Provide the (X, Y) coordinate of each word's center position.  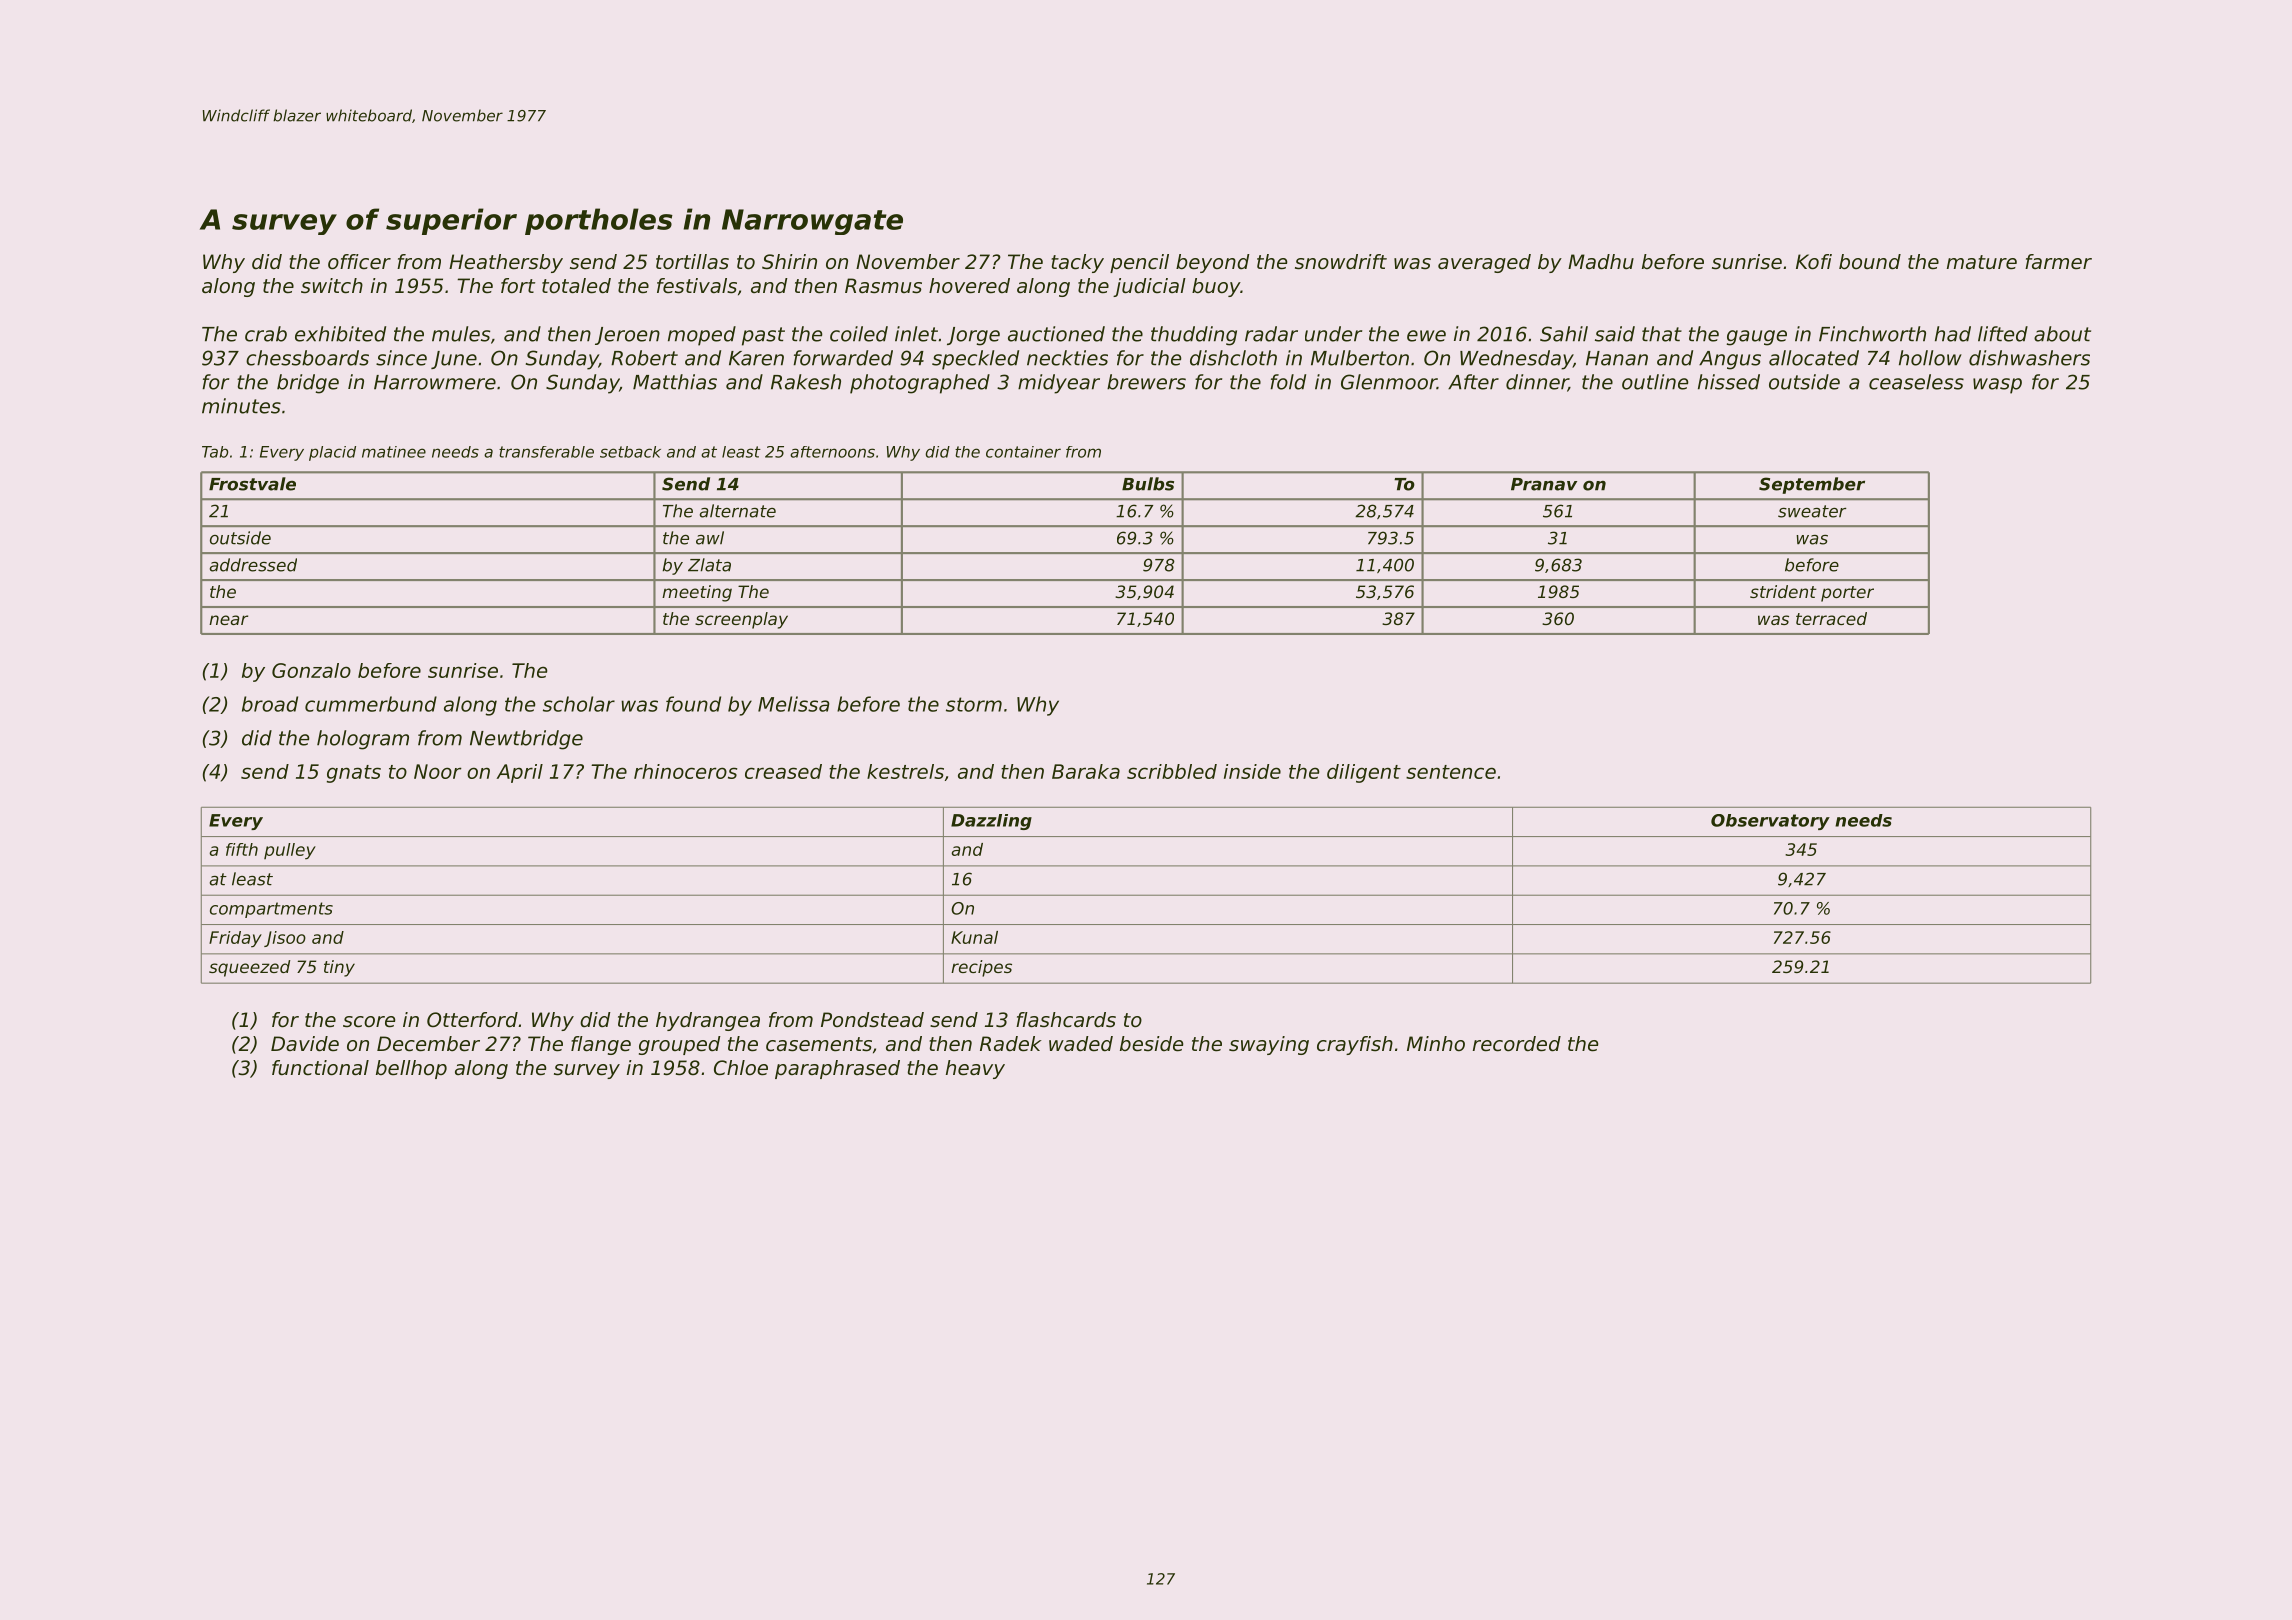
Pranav (1544, 484)
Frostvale (252, 484)
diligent (1364, 773)
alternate (737, 511)
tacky (1078, 263)
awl (710, 538)
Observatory (1770, 822)
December (428, 1044)
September (1812, 485)
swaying (1269, 1045)
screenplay (741, 620)
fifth (242, 849)
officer (359, 262)
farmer (2058, 261)
